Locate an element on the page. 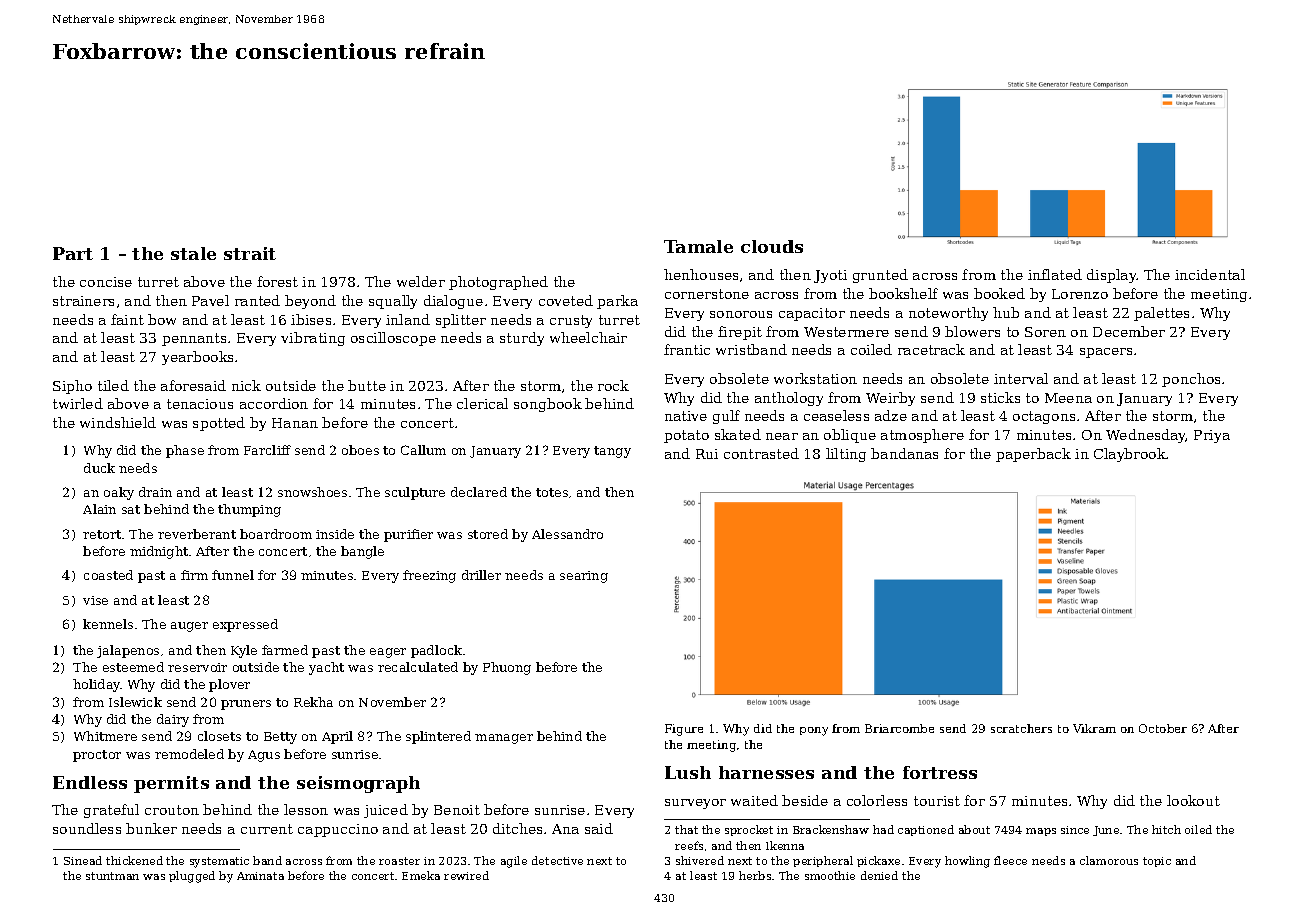 Image resolution: width=1308 pixels, height=924 pixels. Figure is located at coordinates (684, 730).
